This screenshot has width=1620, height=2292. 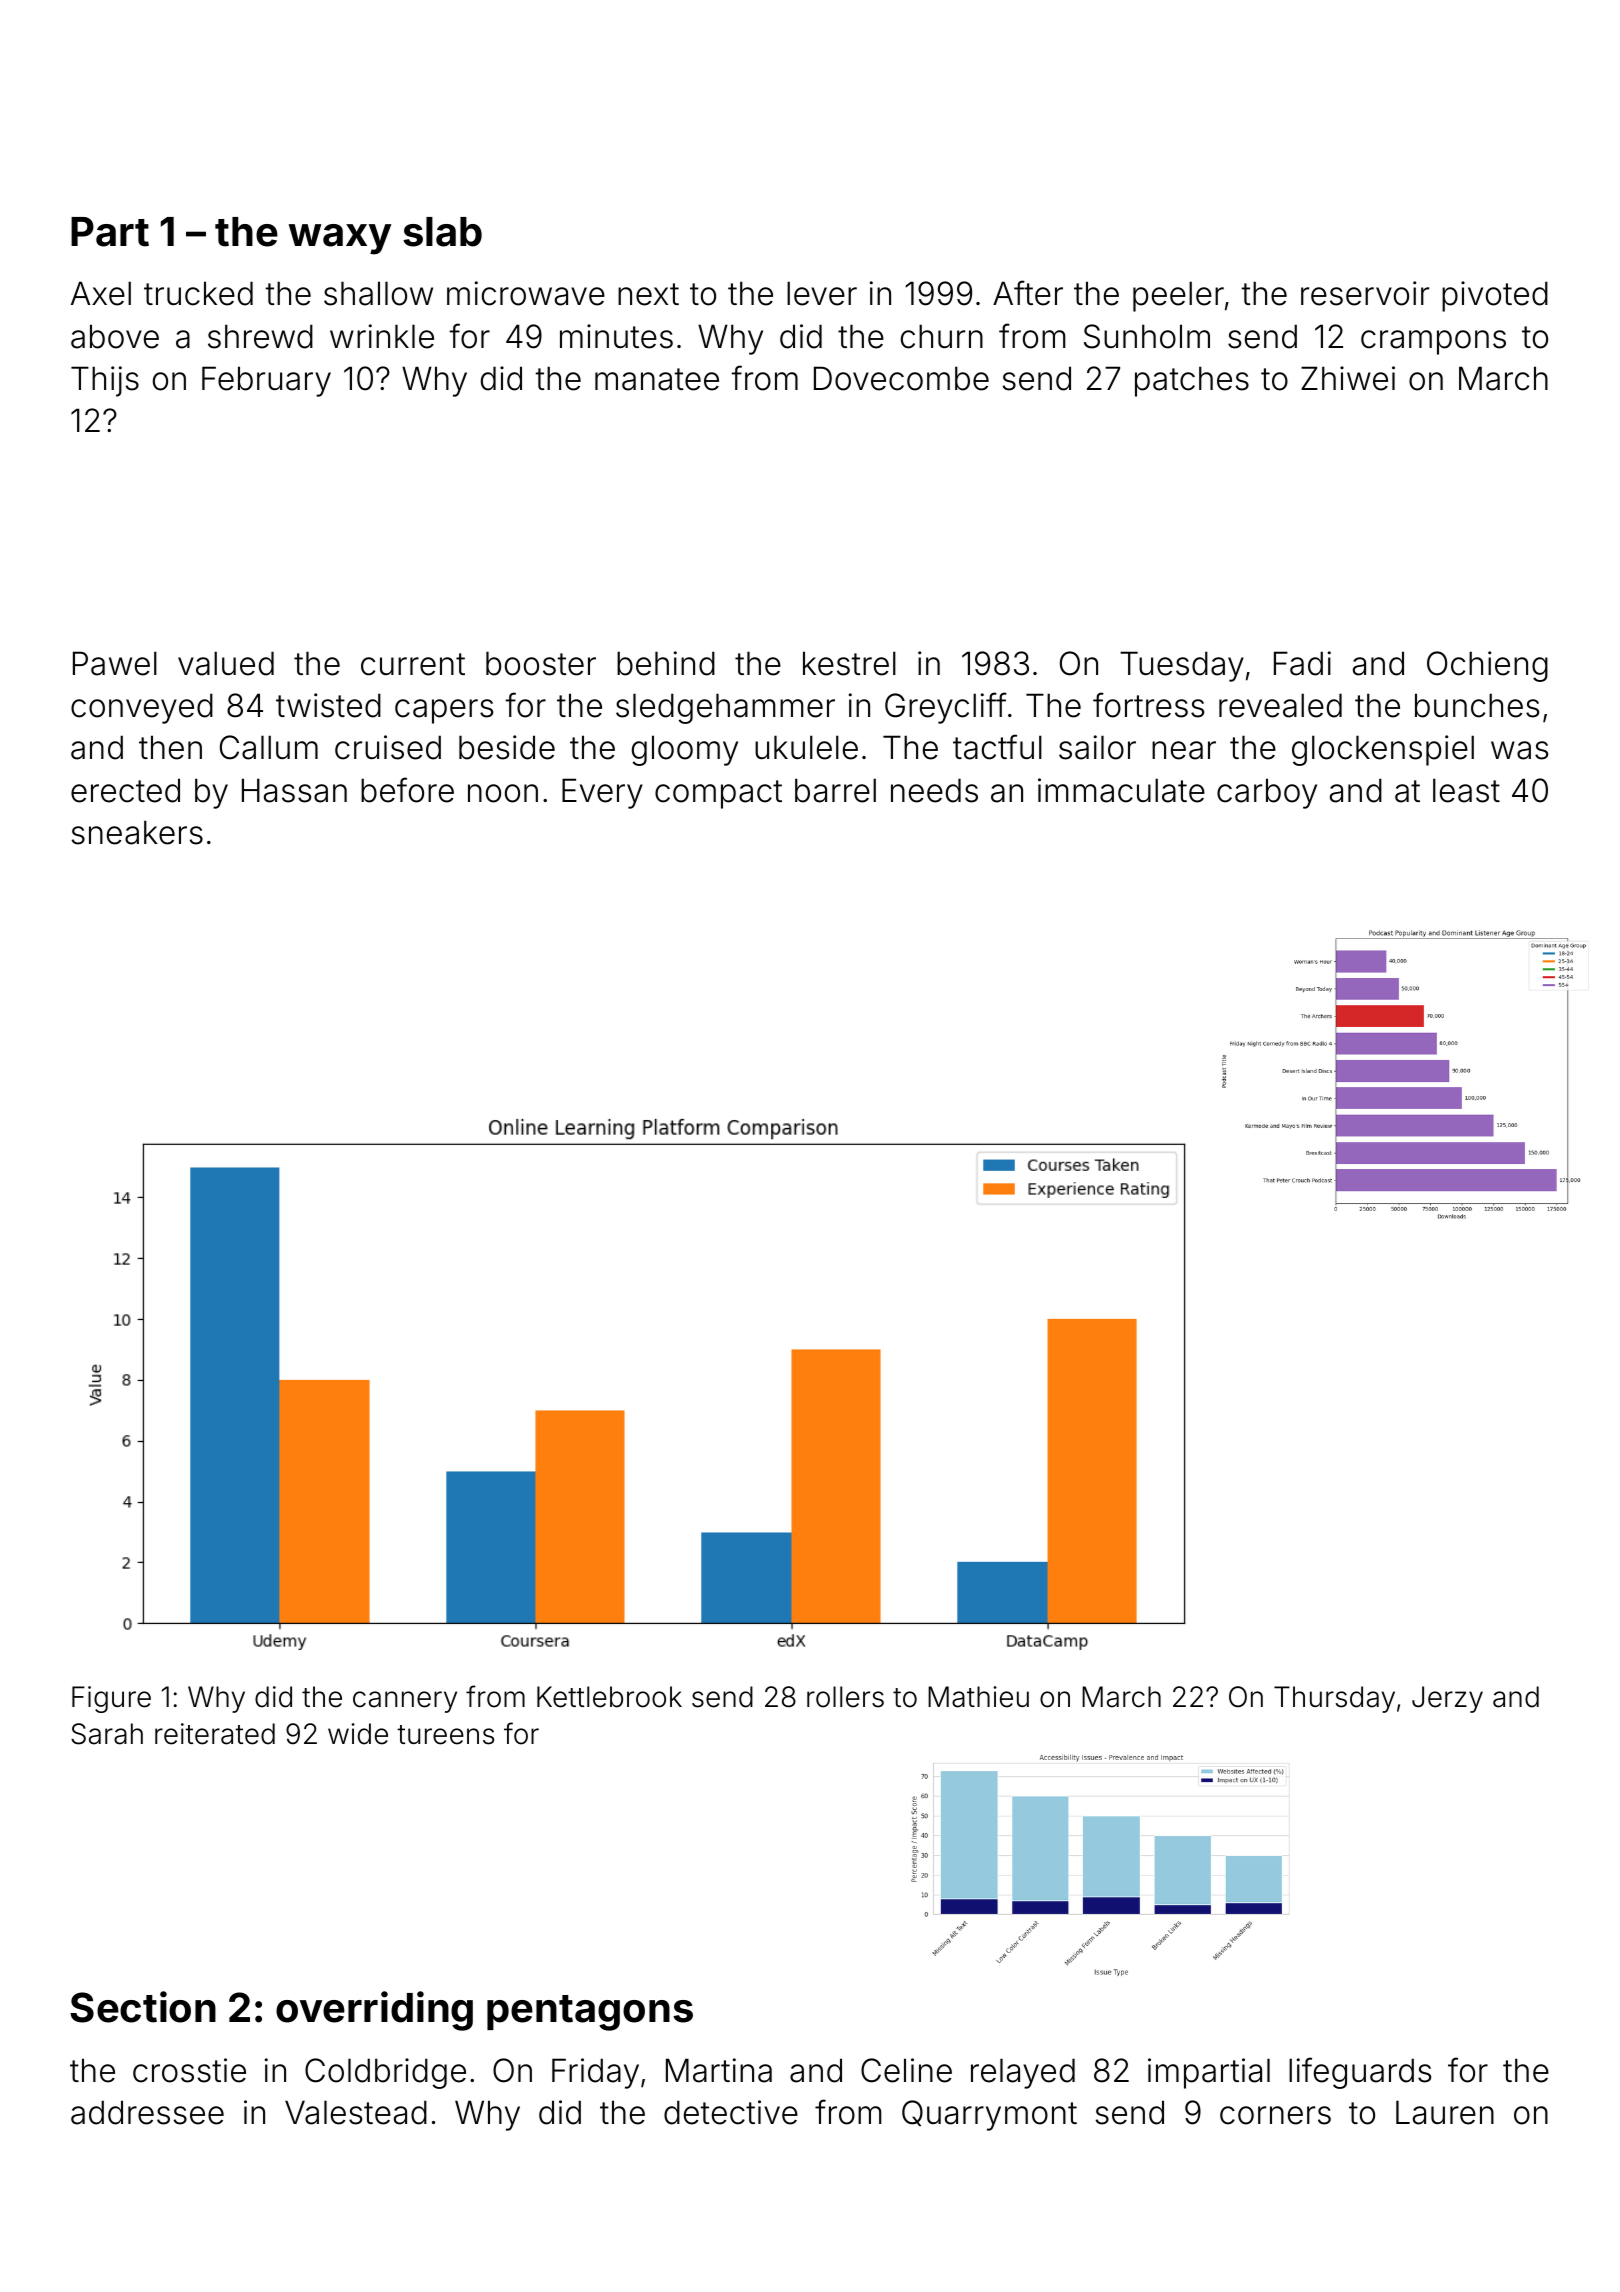 What do you see at coordinates (849, 663) in the screenshot?
I see `kestrel` at bounding box center [849, 663].
